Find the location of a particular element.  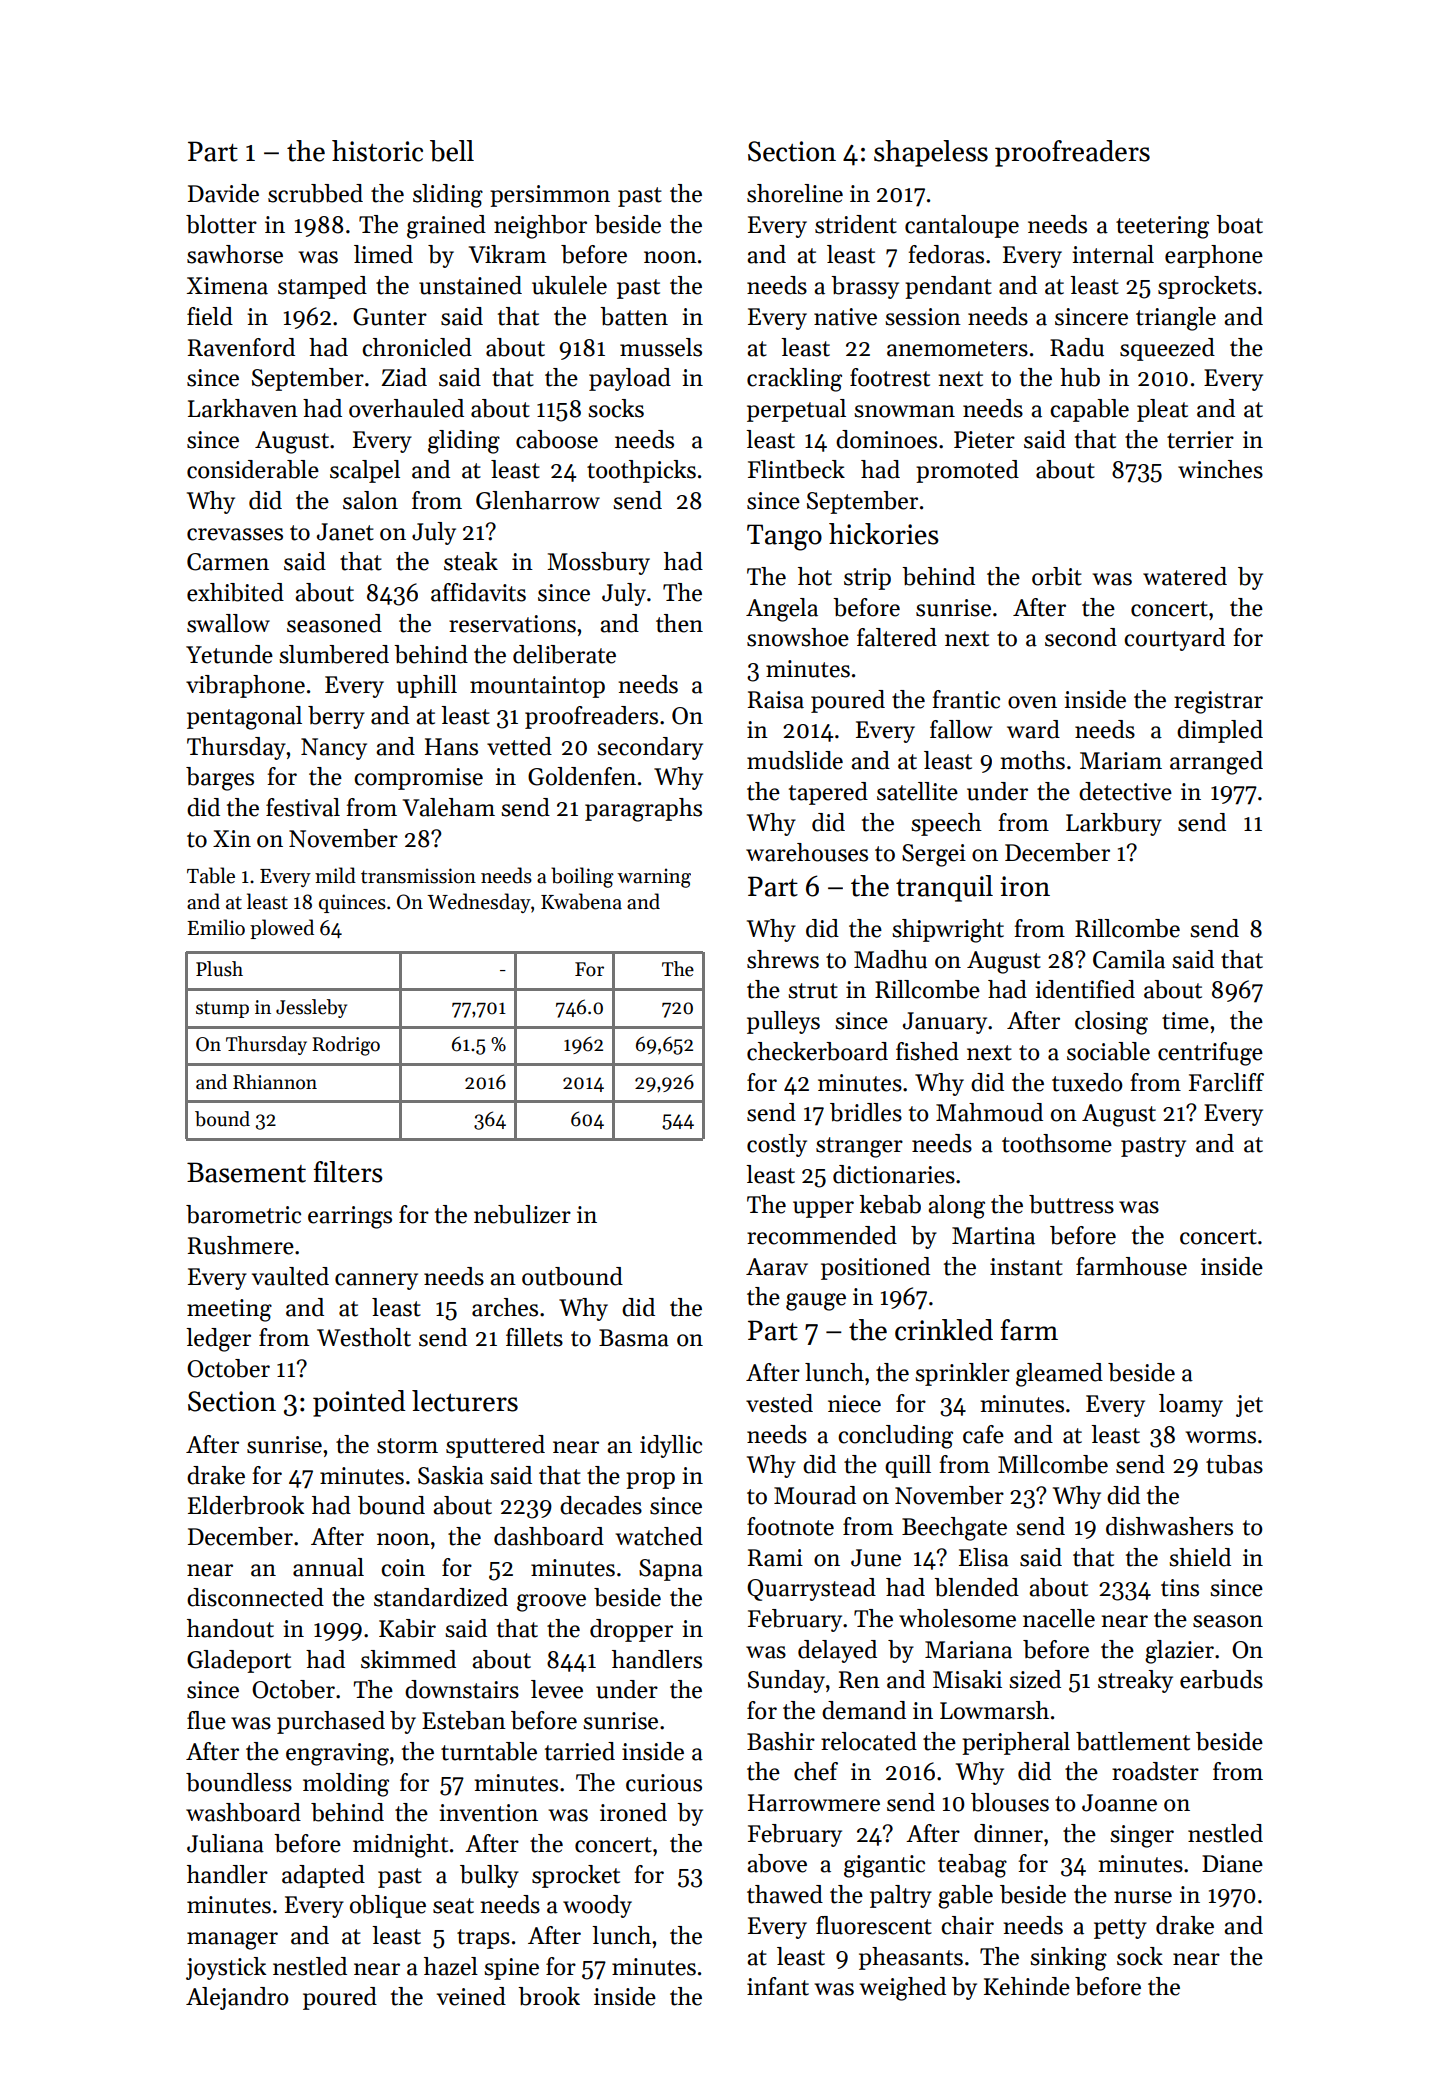

shapeless is located at coordinates (931, 153).
